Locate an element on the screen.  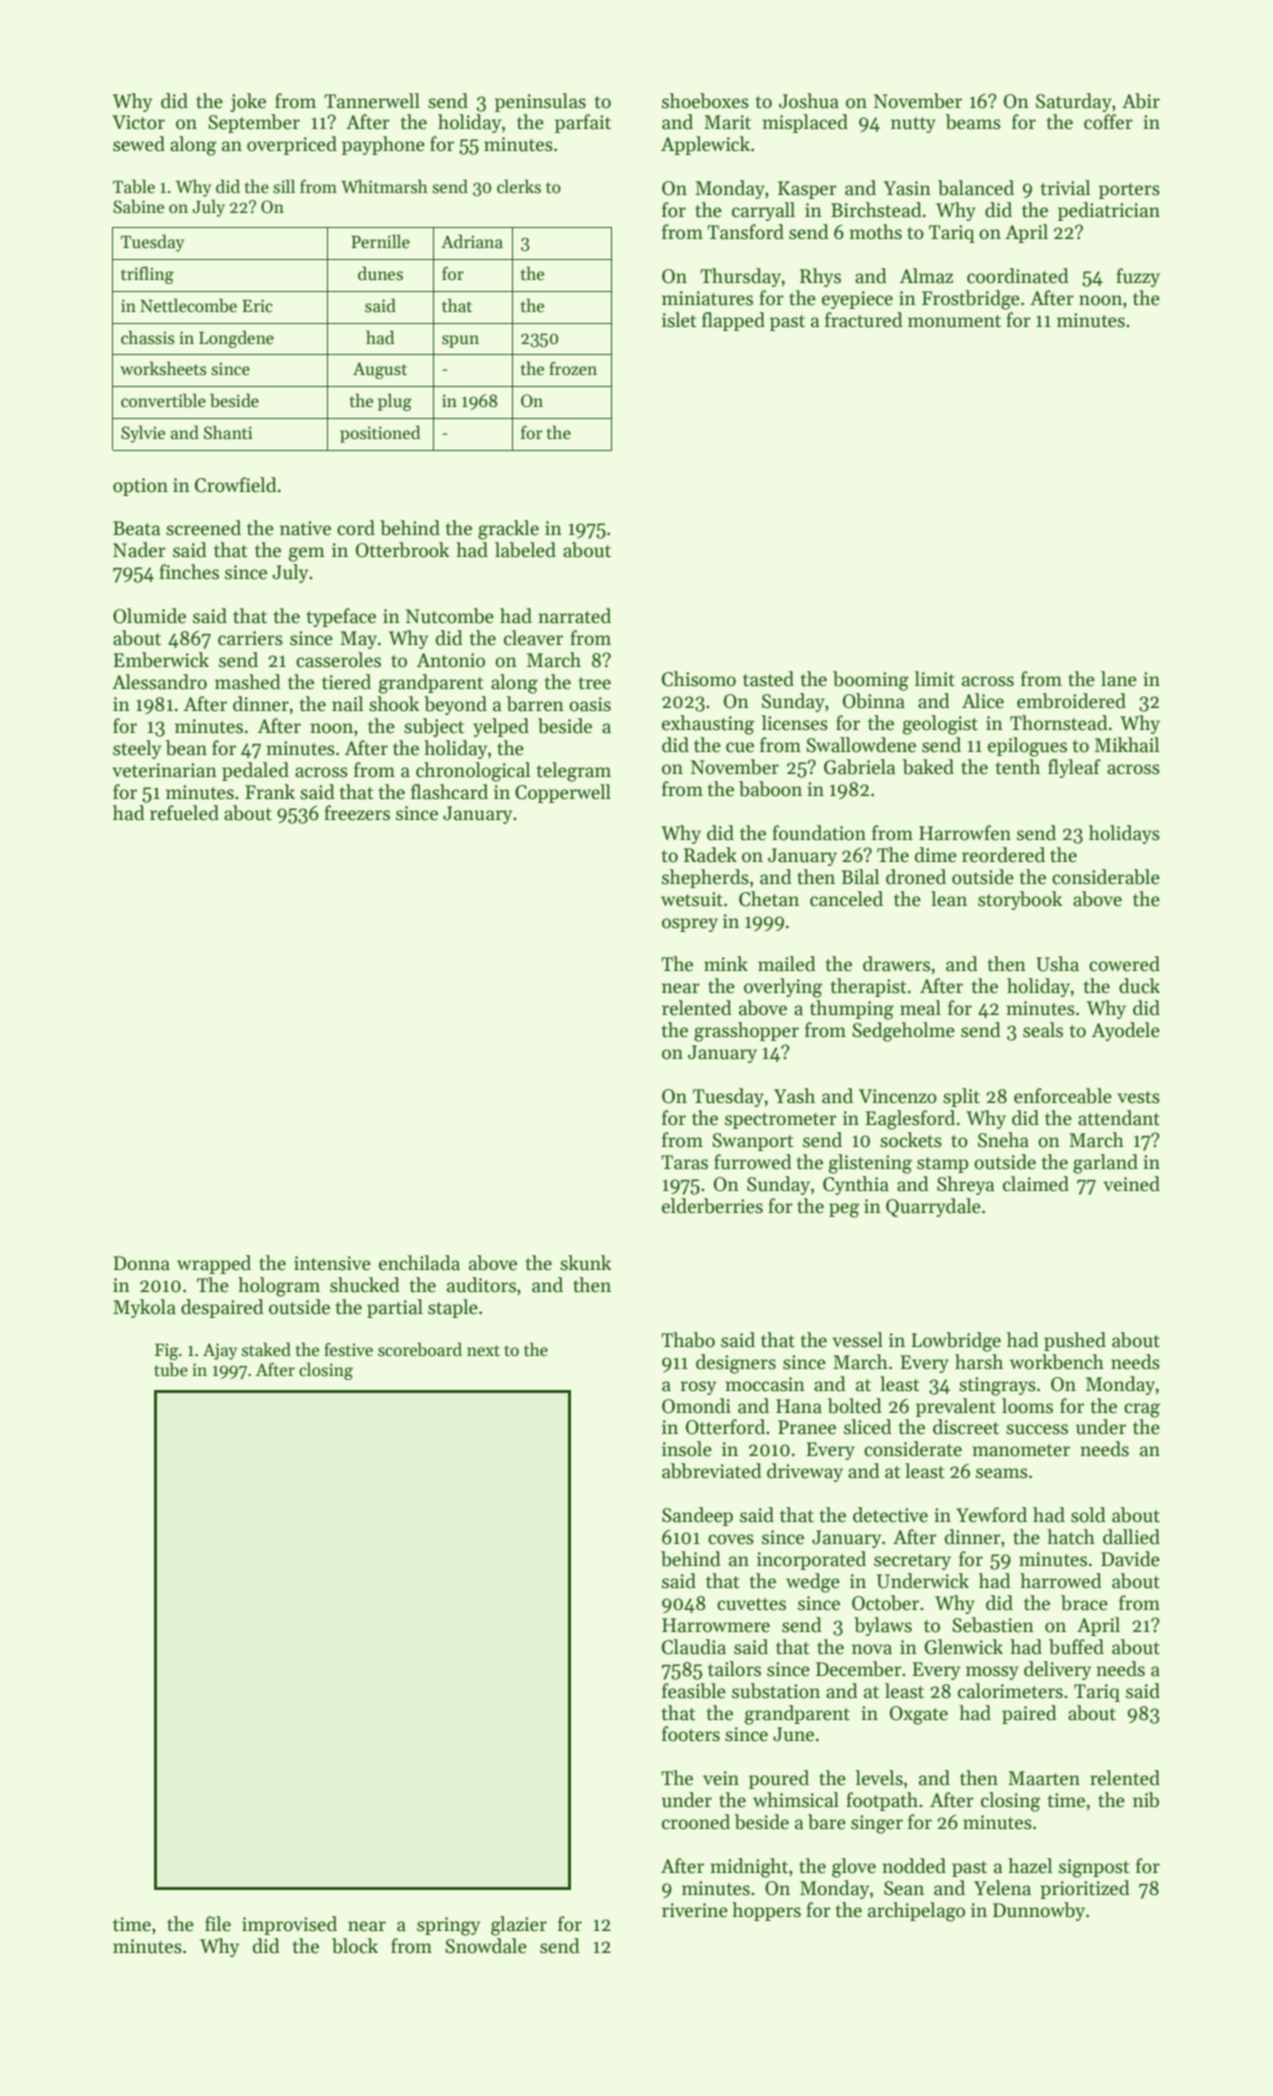
Applewick is located at coordinates (705, 145).
